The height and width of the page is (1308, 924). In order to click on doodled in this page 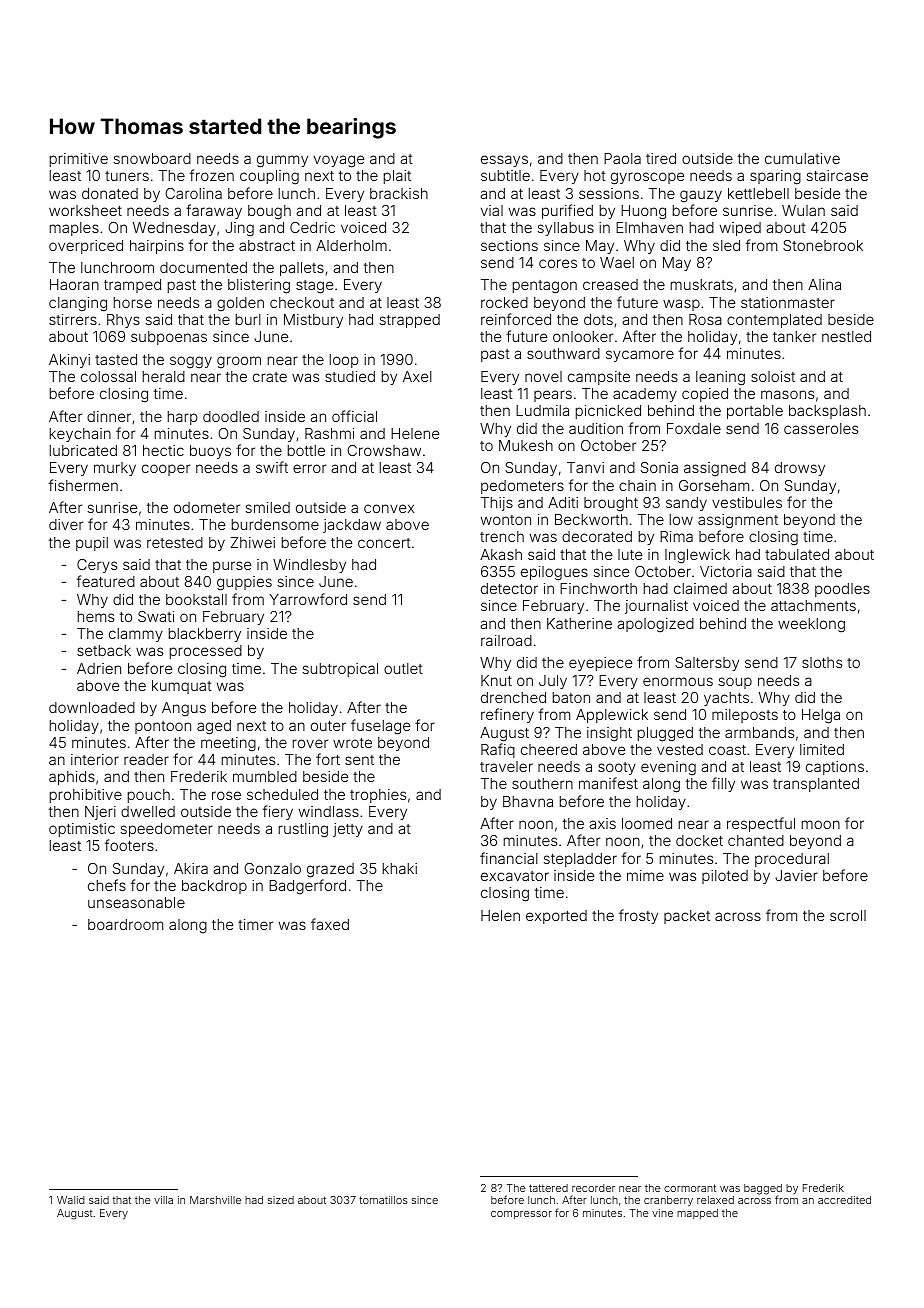, I will do `click(231, 416)`.
